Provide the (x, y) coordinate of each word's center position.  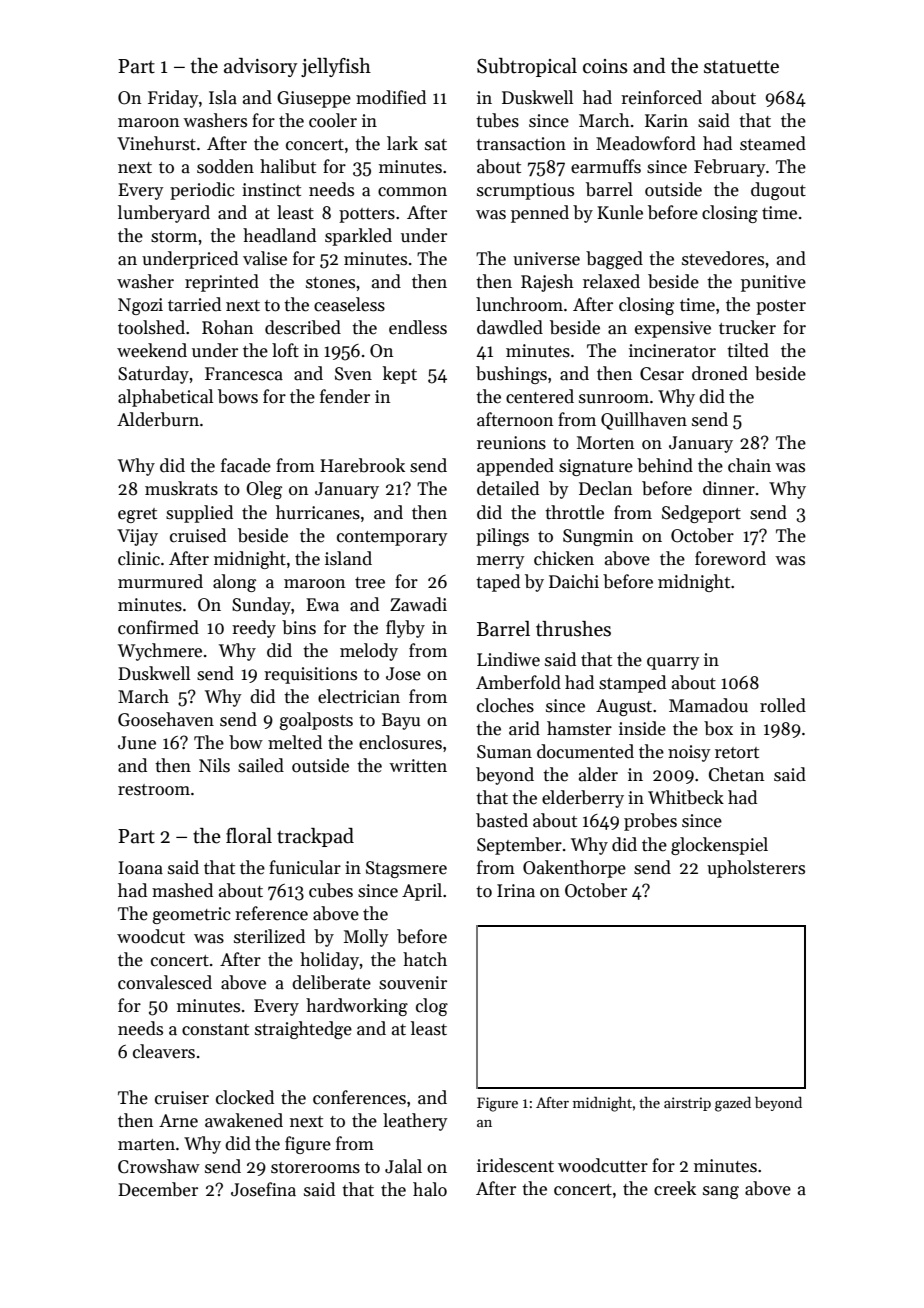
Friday (173, 99)
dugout (778, 191)
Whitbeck (686, 797)
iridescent (515, 1165)
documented (585, 751)
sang (721, 1192)
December (158, 1189)
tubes (497, 120)
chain (749, 465)
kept (400, 375)
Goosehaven (166, 719)
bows (238, 396)
